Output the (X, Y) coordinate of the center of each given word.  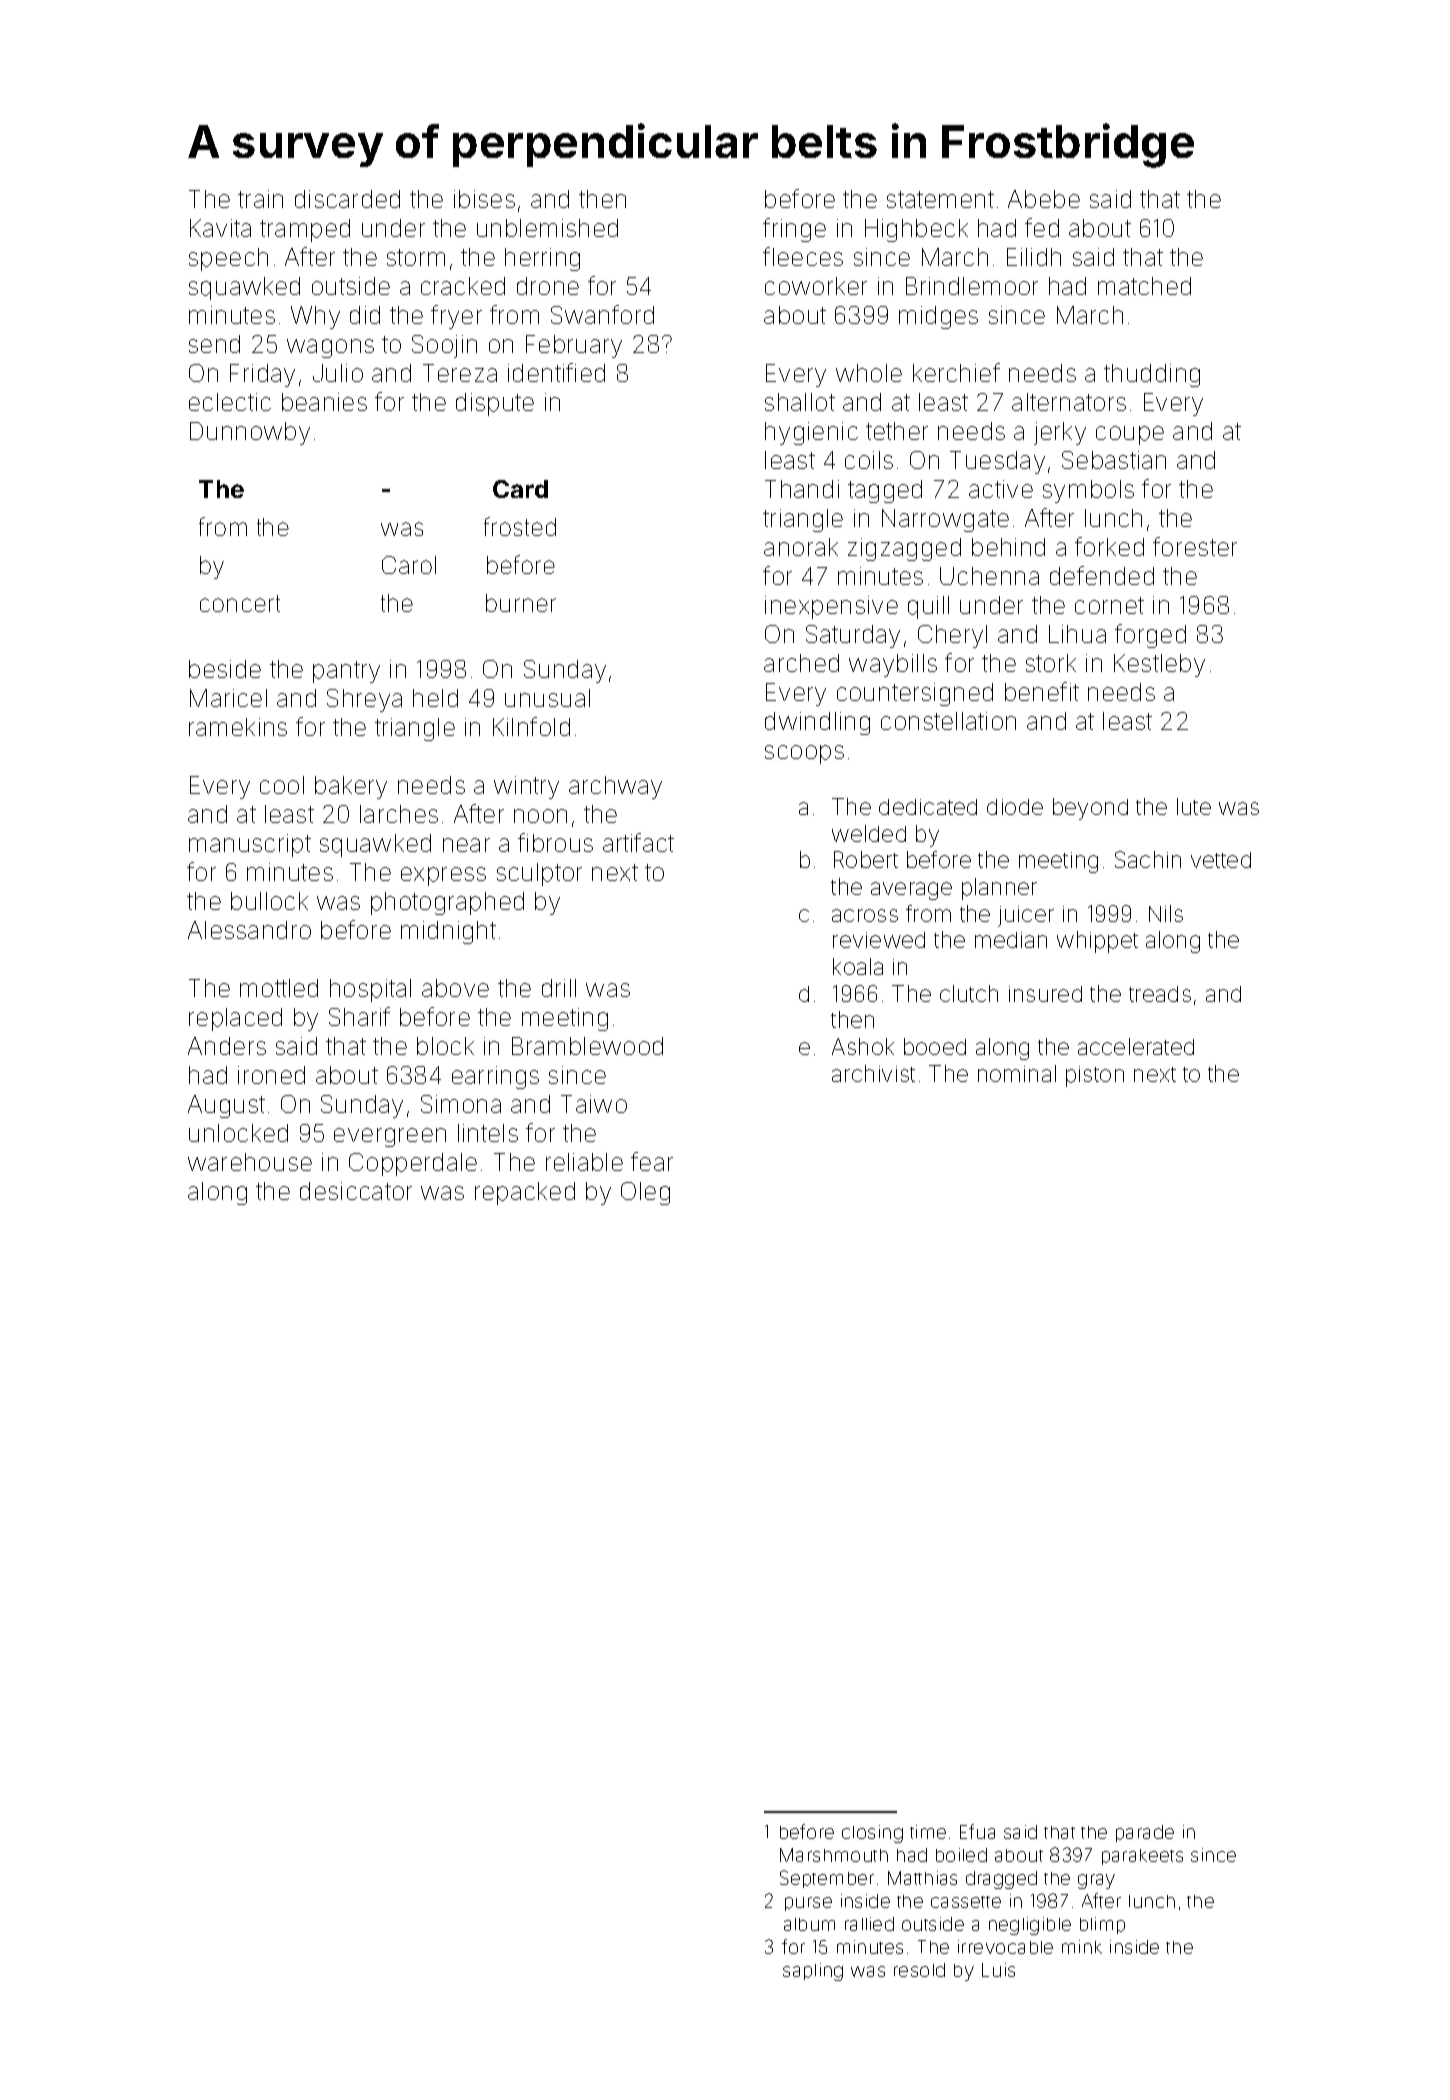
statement (940, 199)
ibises (484, 199)
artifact (638, 842)
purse (808, 1904)
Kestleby (1159, 665)
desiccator (356, 1191)
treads (1160, 994)
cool (282, 785)
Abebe (1044, 199)
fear (652, 1161)
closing (872, 1834)
